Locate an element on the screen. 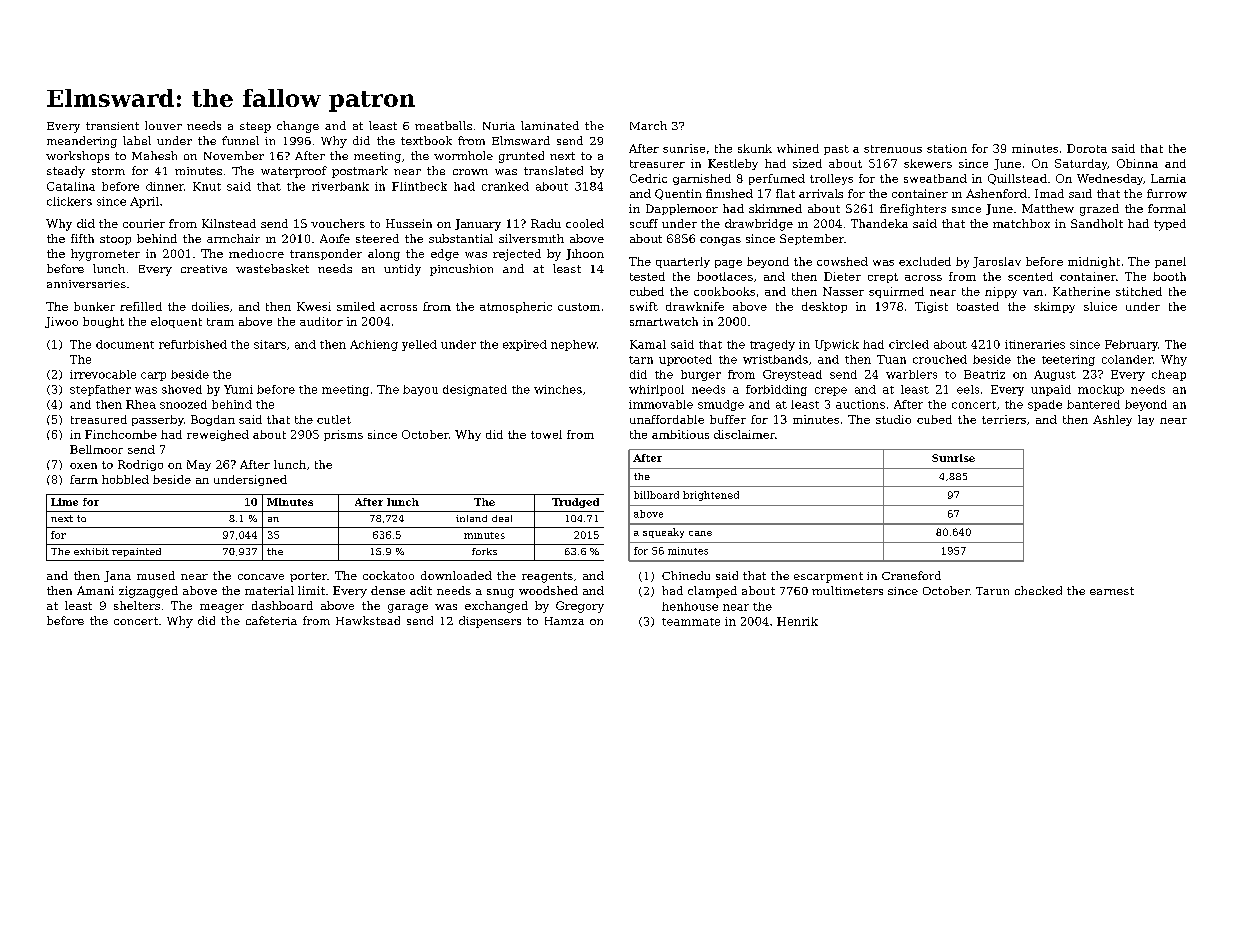 The height and width of the screenshot is (952, 1233). lay is located at coordinates (1146, 420).
